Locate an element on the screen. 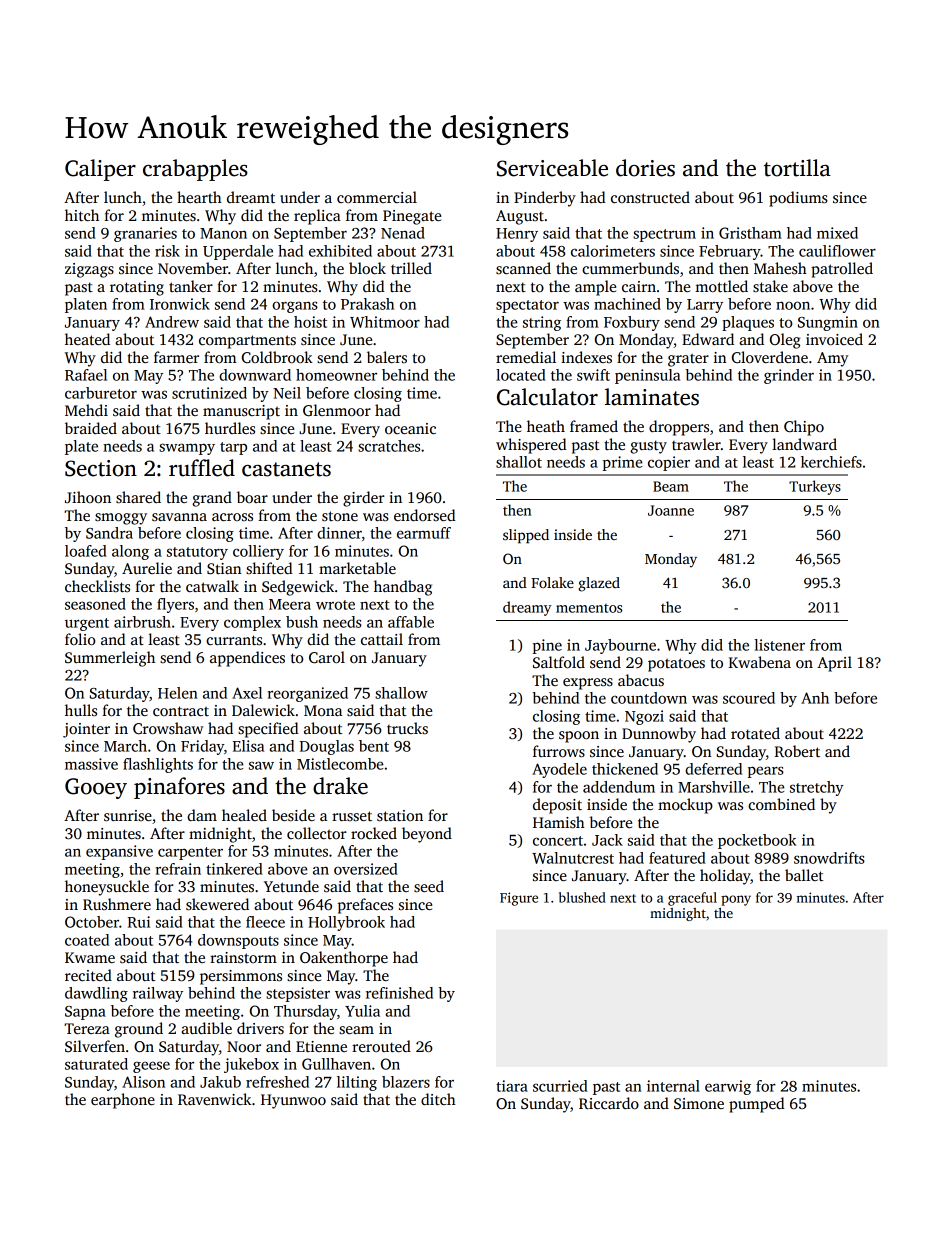  jukebox is located at coordinates (251, 1065).
